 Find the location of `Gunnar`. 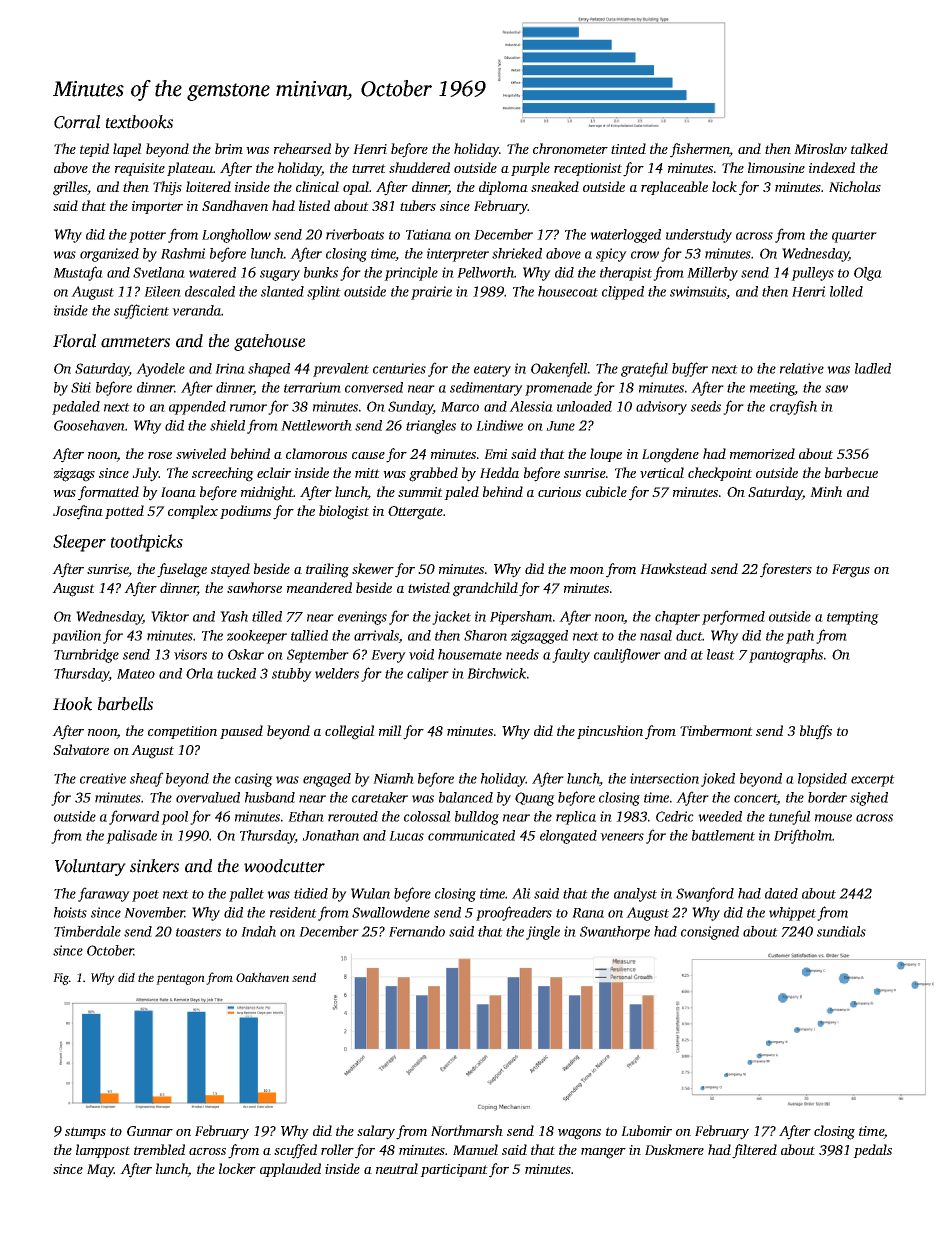

Gunnar is located at coordinates (150, 1131).
